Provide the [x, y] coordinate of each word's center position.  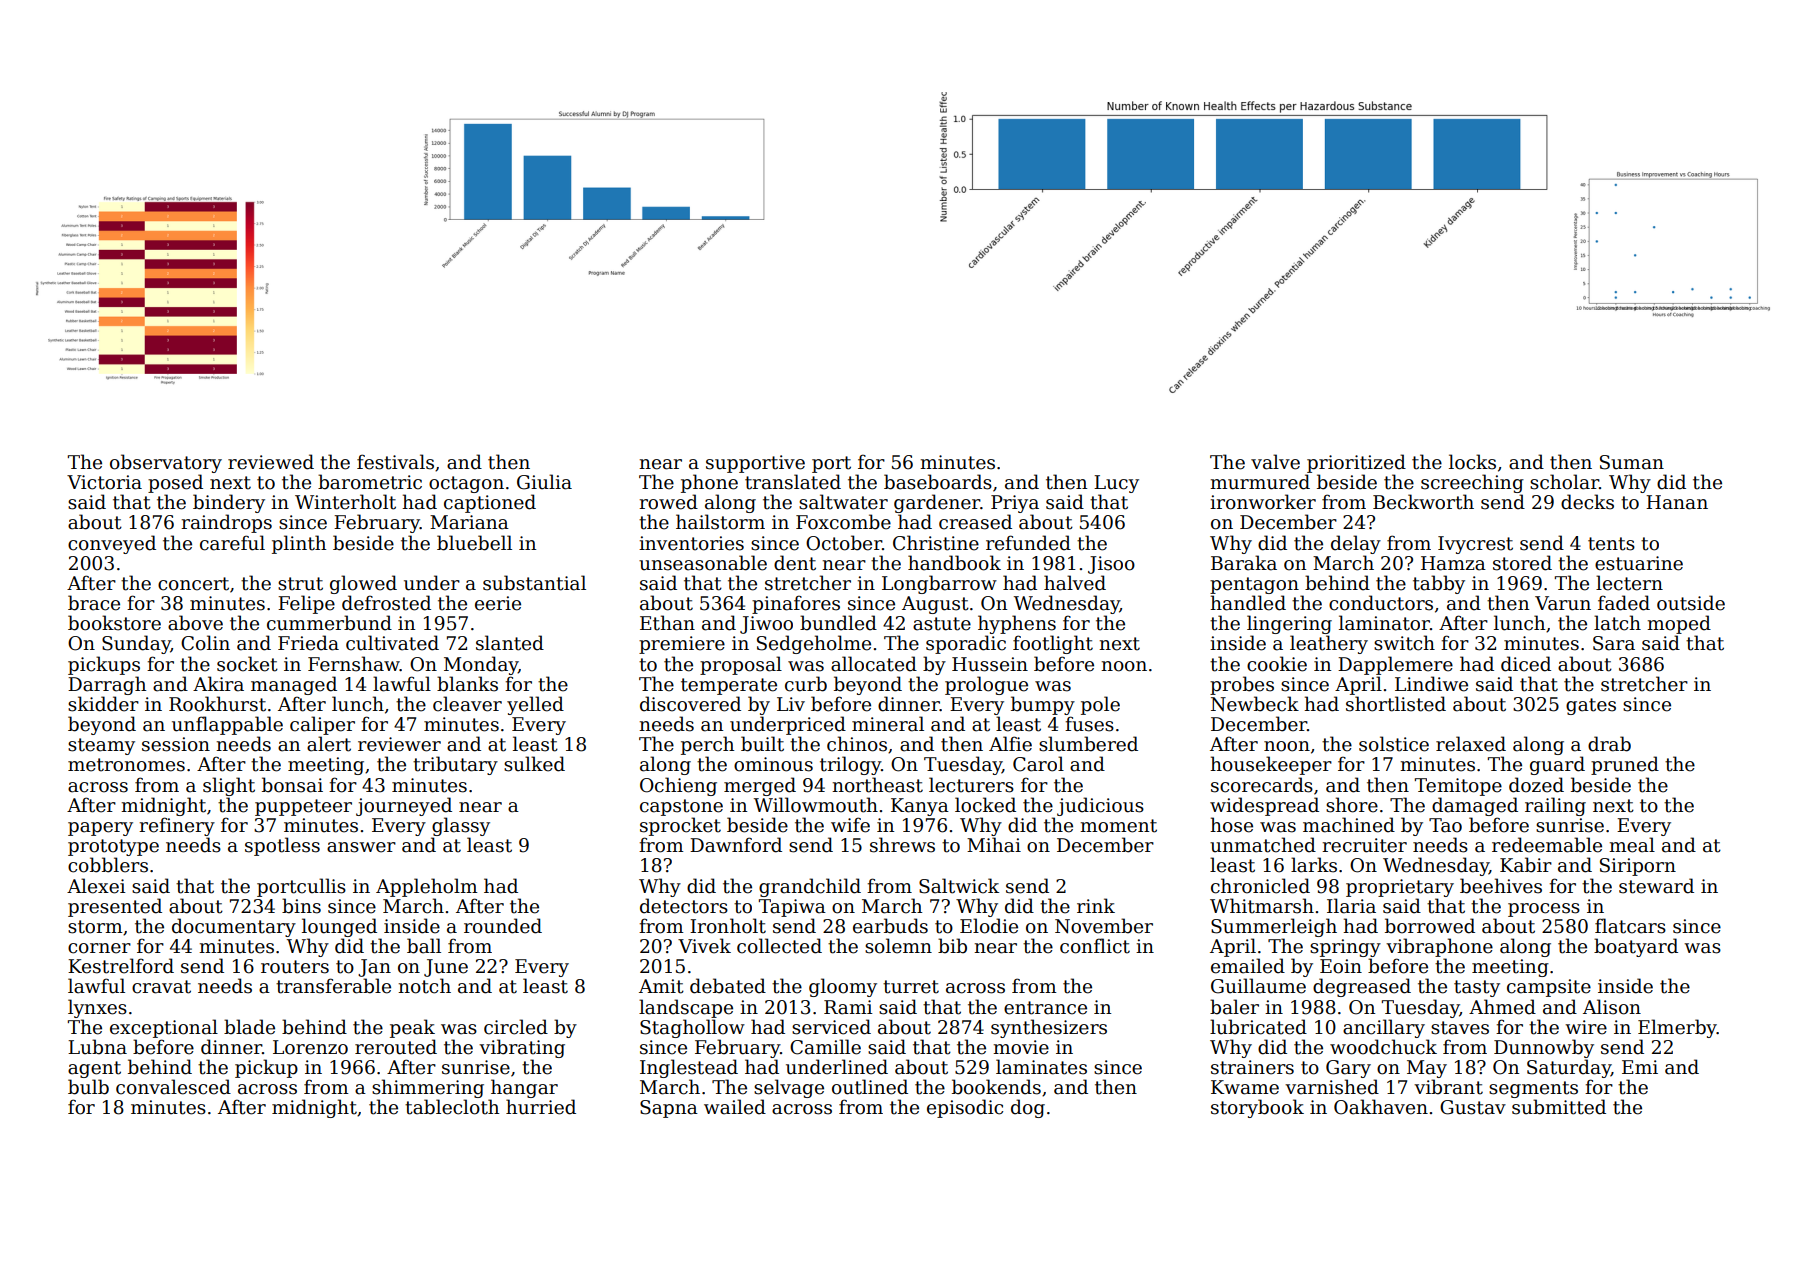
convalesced [173, 1087]
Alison [1612, 1007]
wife [850, 825]
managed [294, 685]
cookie [1277, 664]
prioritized [1356, 463]
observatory [166, 463]
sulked [534, 764]
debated [728, 986]
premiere [682, 645]
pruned [1625, 765]
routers [295, 967]
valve [1275, 462]
